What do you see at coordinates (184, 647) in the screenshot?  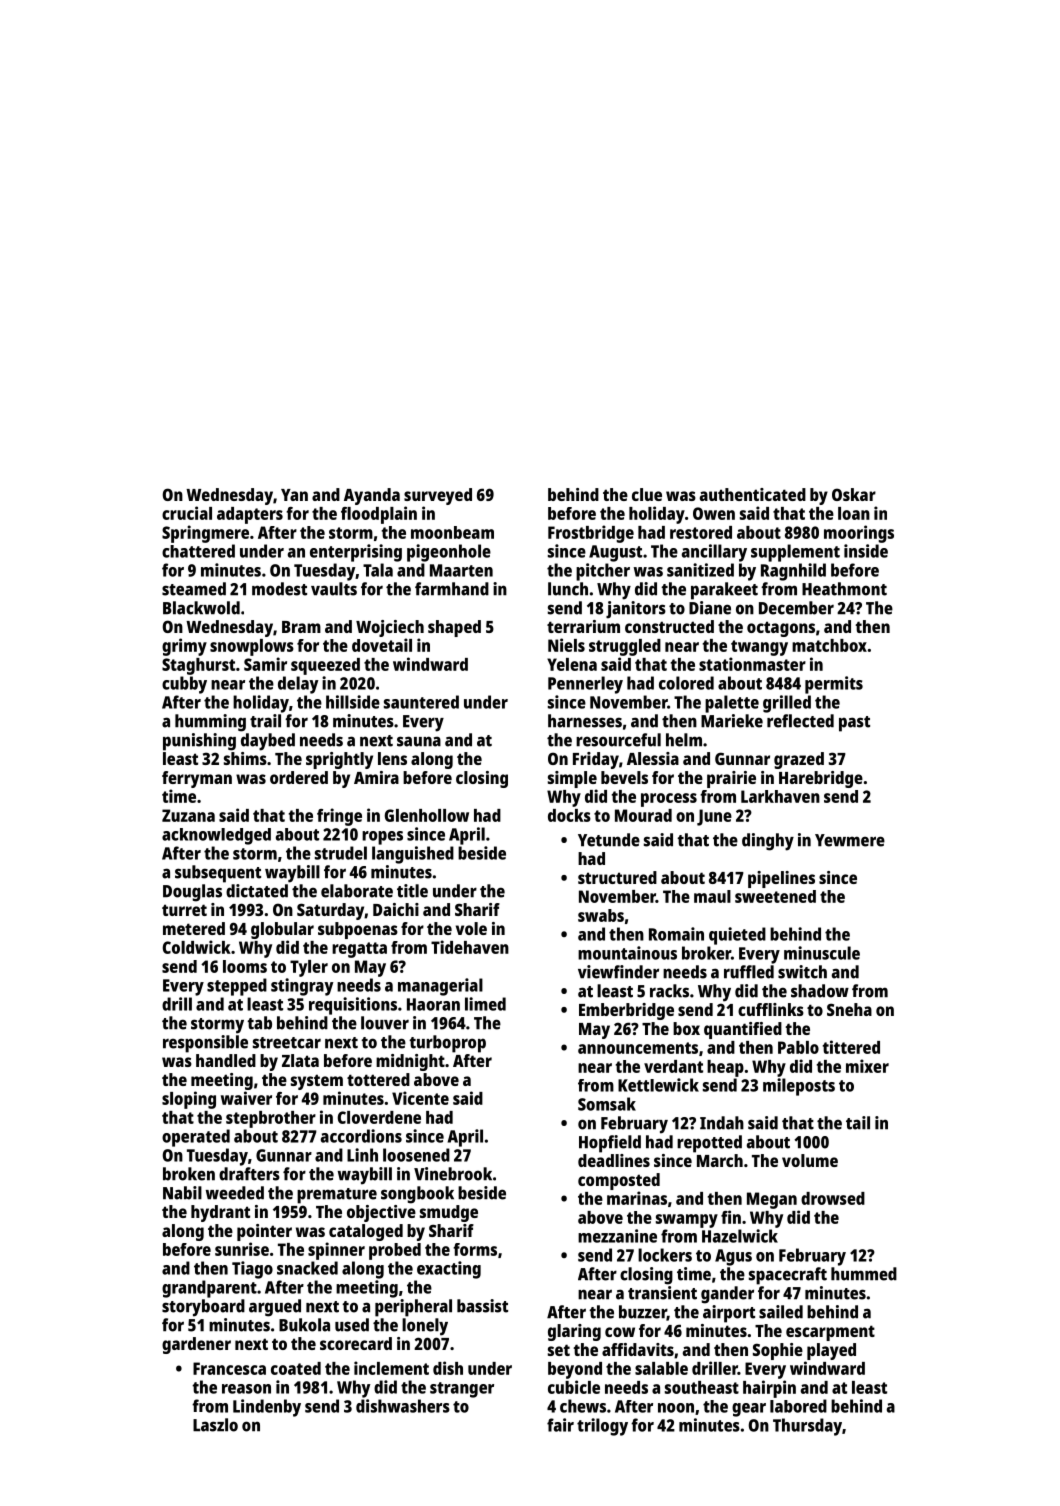 I see `grimy` at bounding box center [184, 647].
